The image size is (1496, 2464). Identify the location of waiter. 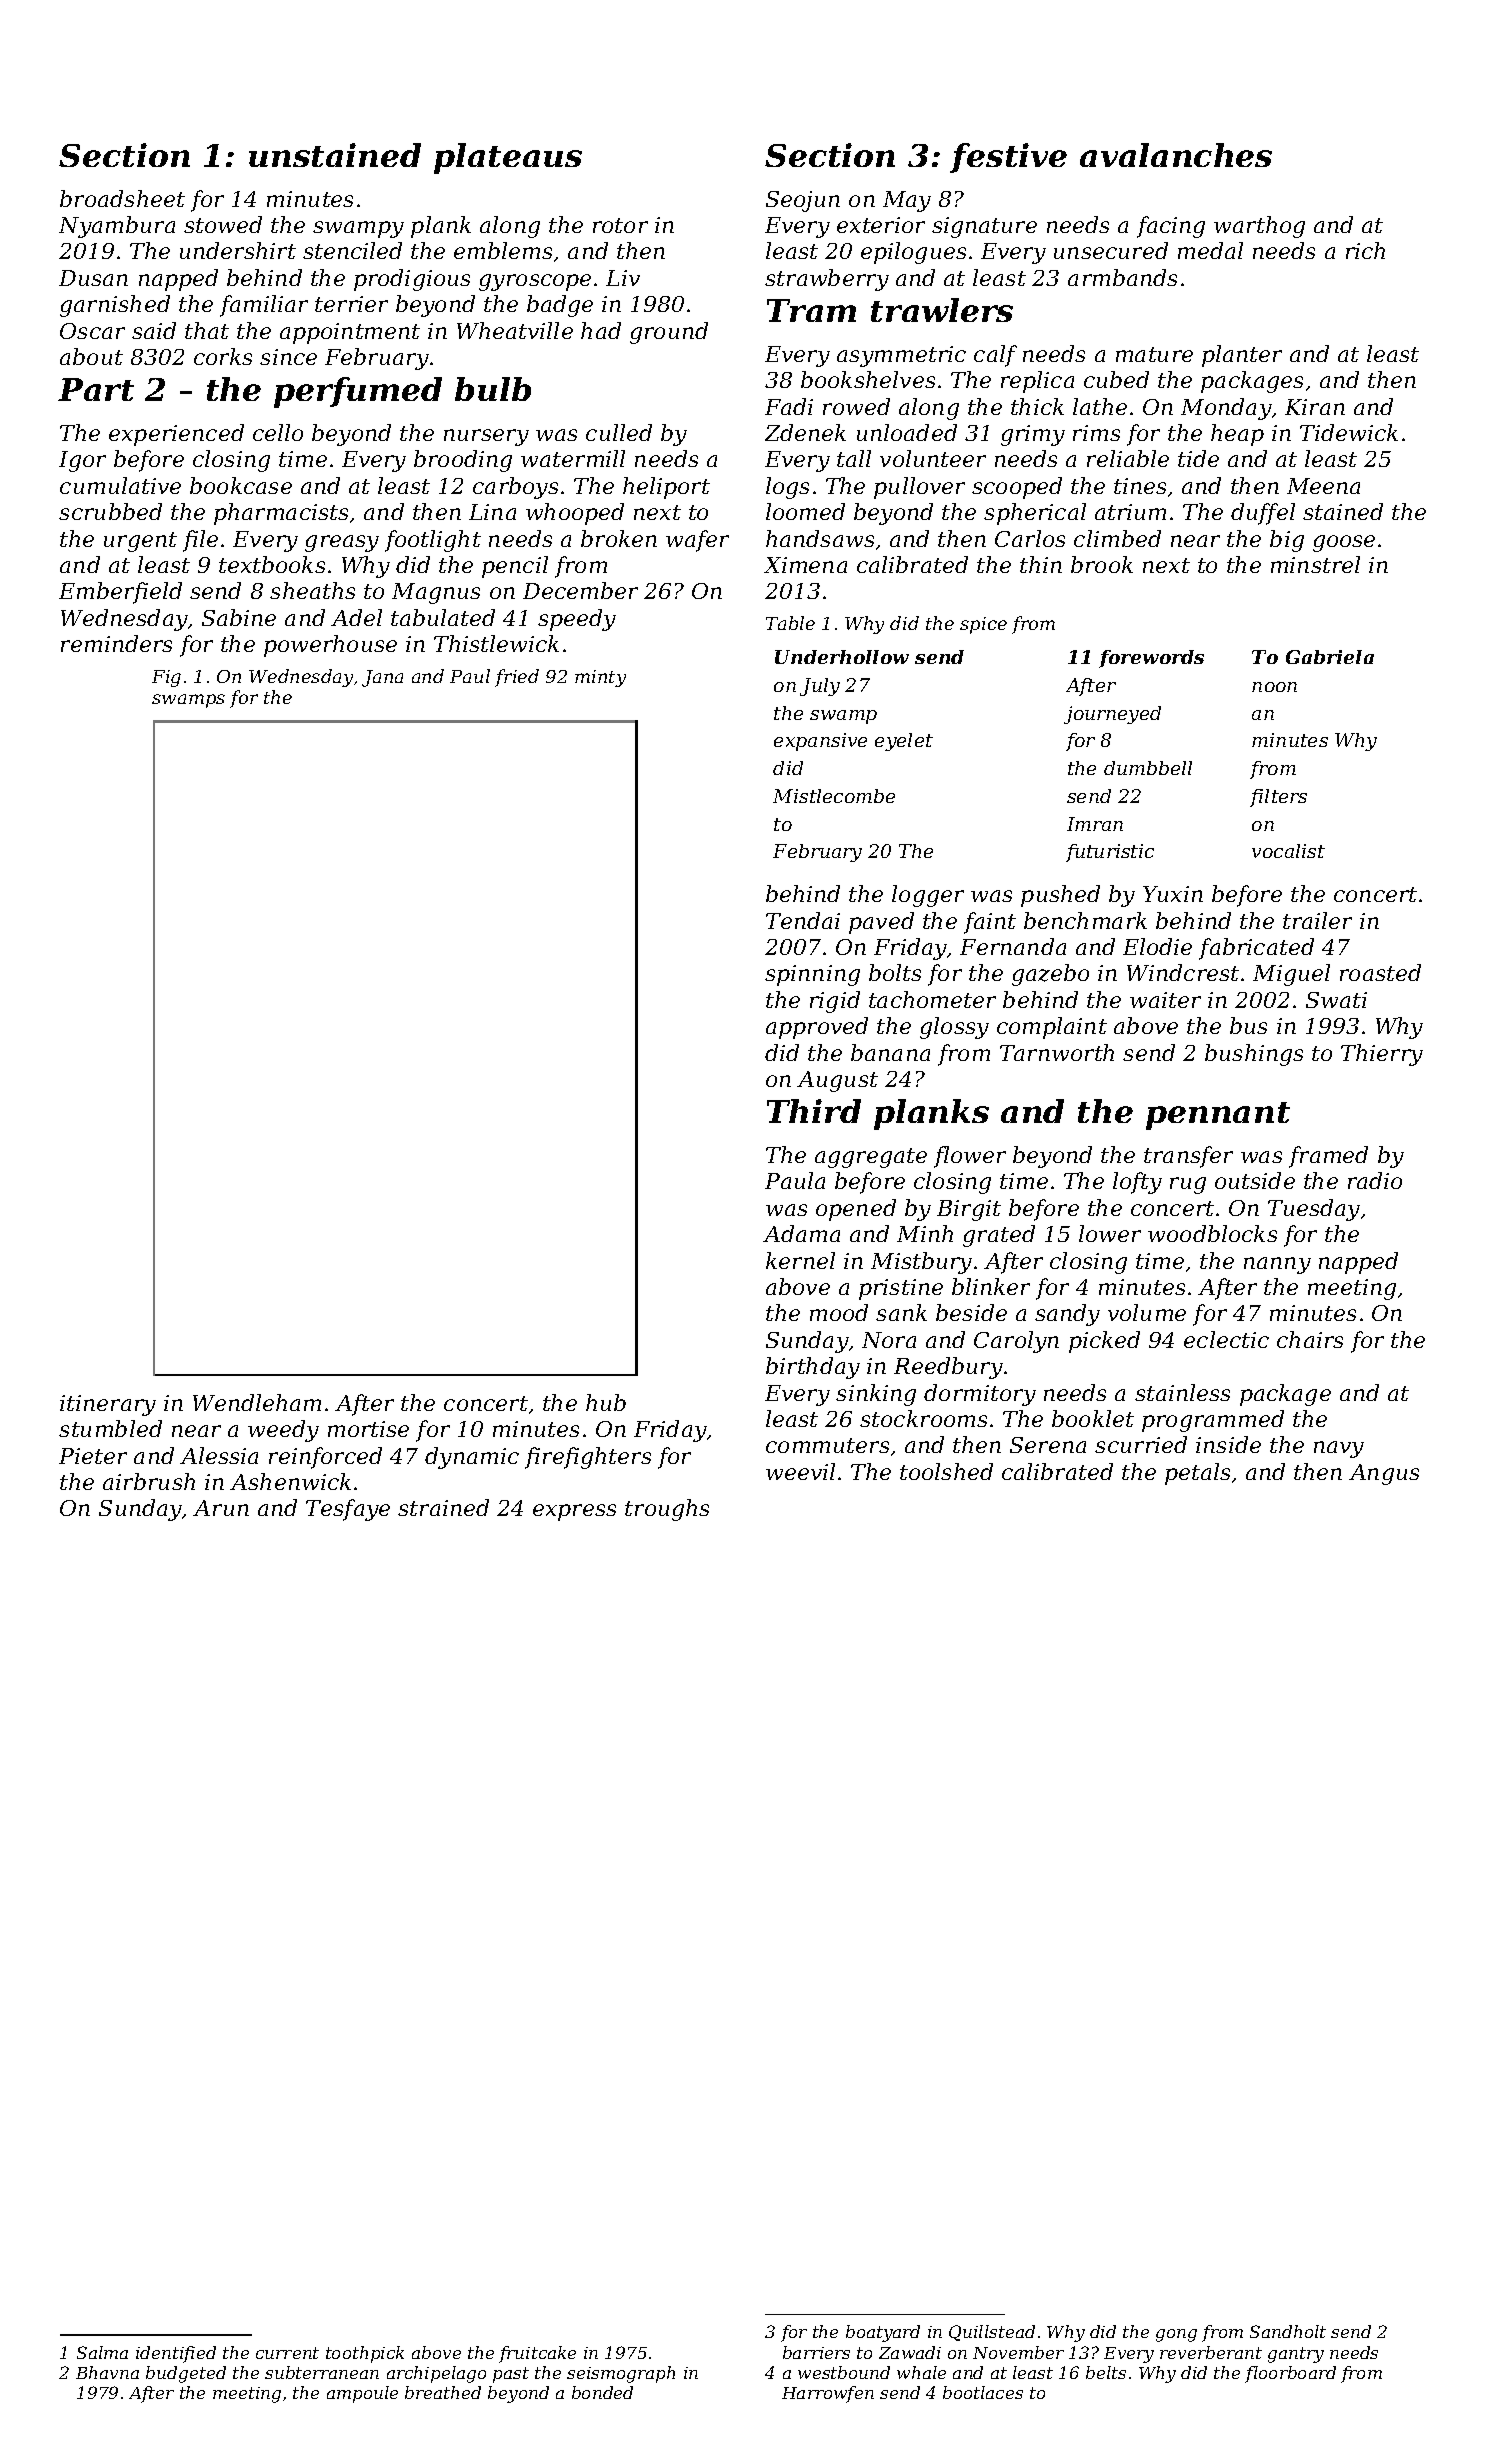
(1165, 1000).
